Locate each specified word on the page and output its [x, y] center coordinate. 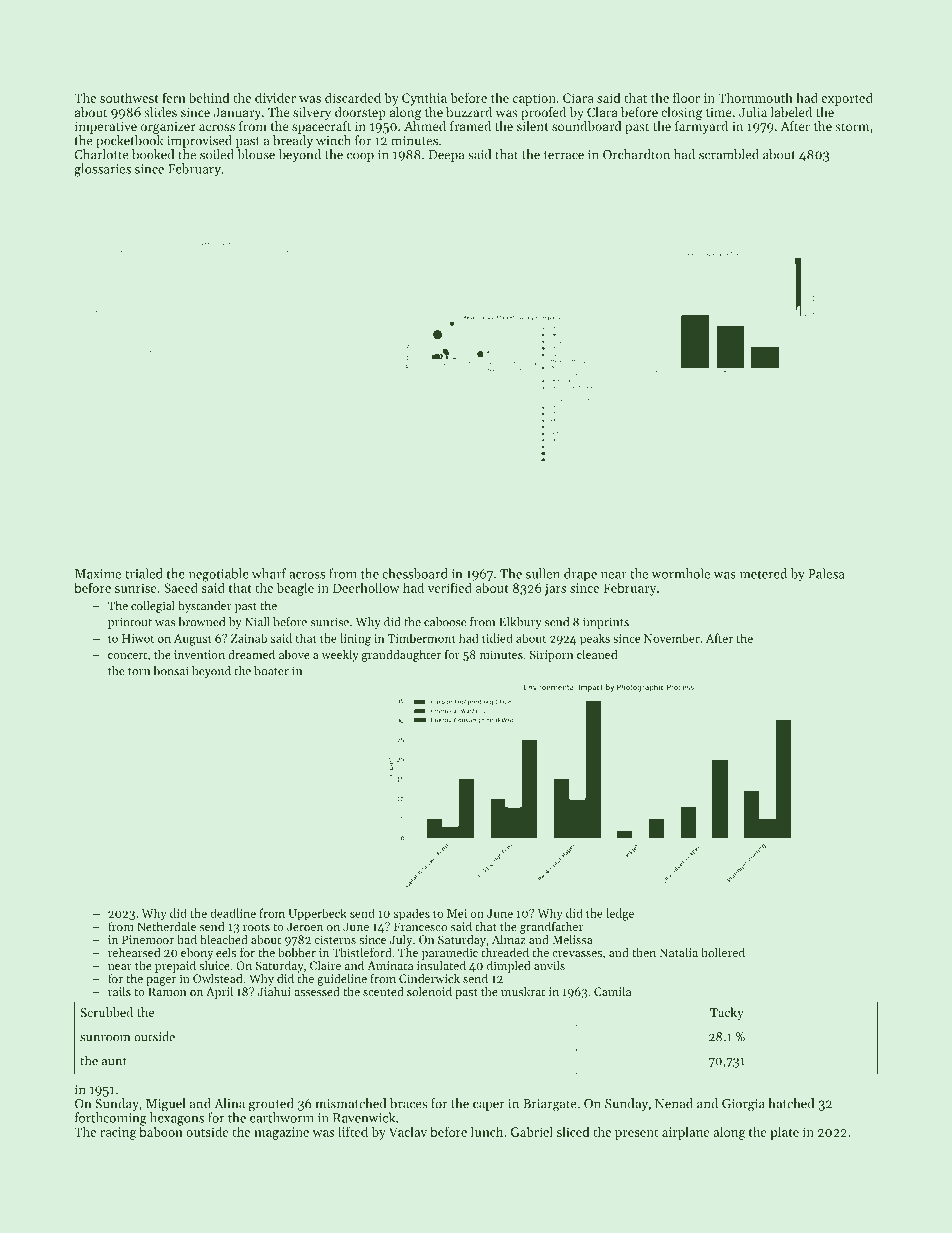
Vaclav [408, 1131]
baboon [161, 1131]
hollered [723, 952]
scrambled [729, 154]
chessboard [415, 573]
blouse [256, 154]
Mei [457, 913]
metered [763, 573]
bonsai [170, 671]
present [636, 1134]
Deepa [447, 156]
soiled [217, 154]
